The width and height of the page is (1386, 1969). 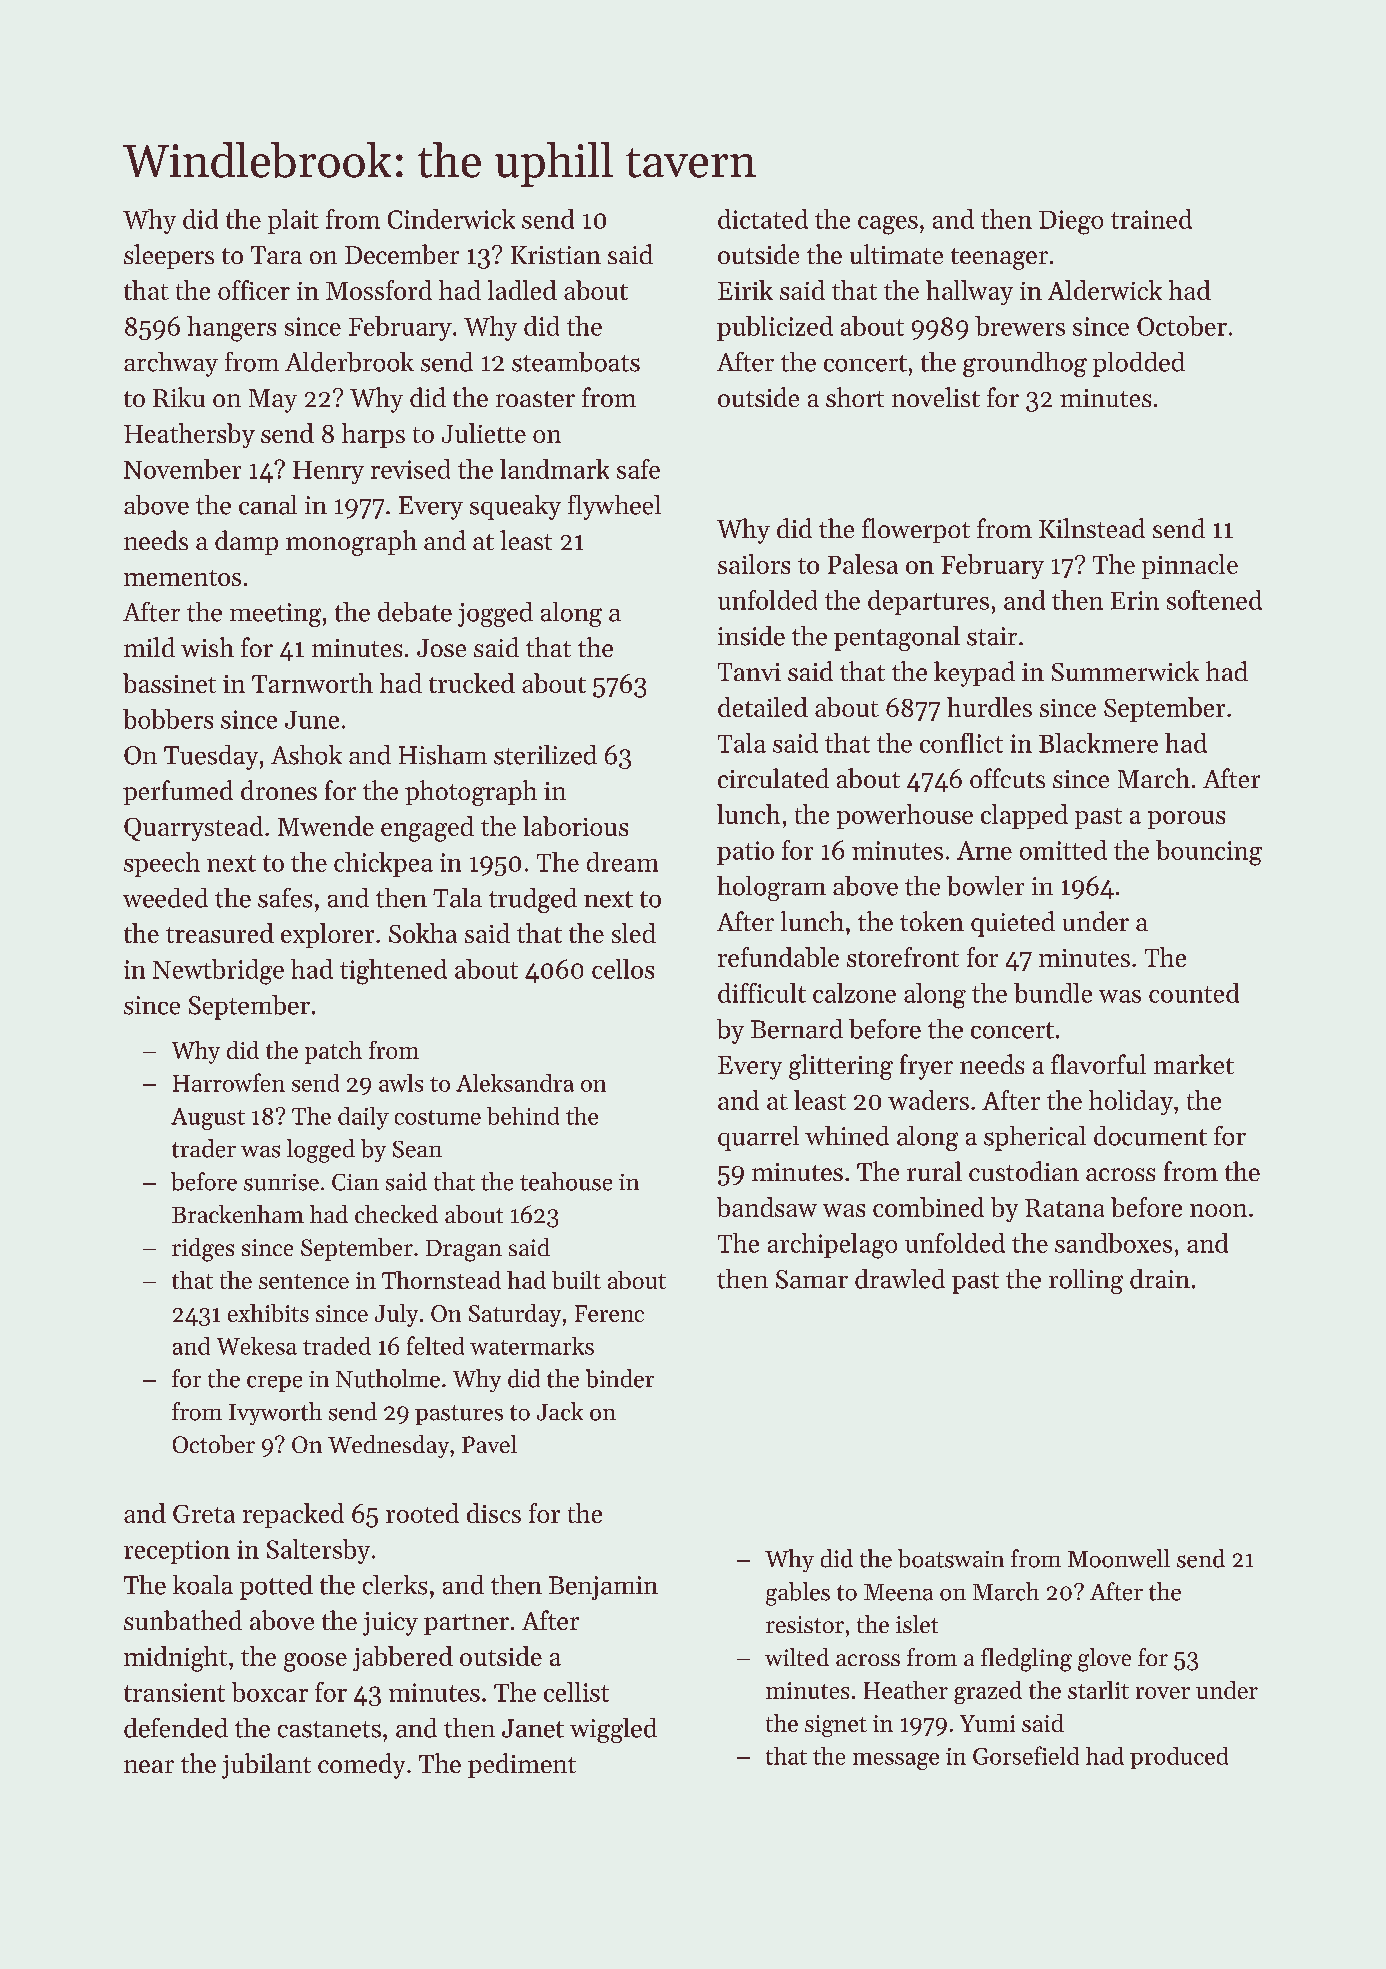 I want to click on Alderwick, so click(x=1105, y=290).
